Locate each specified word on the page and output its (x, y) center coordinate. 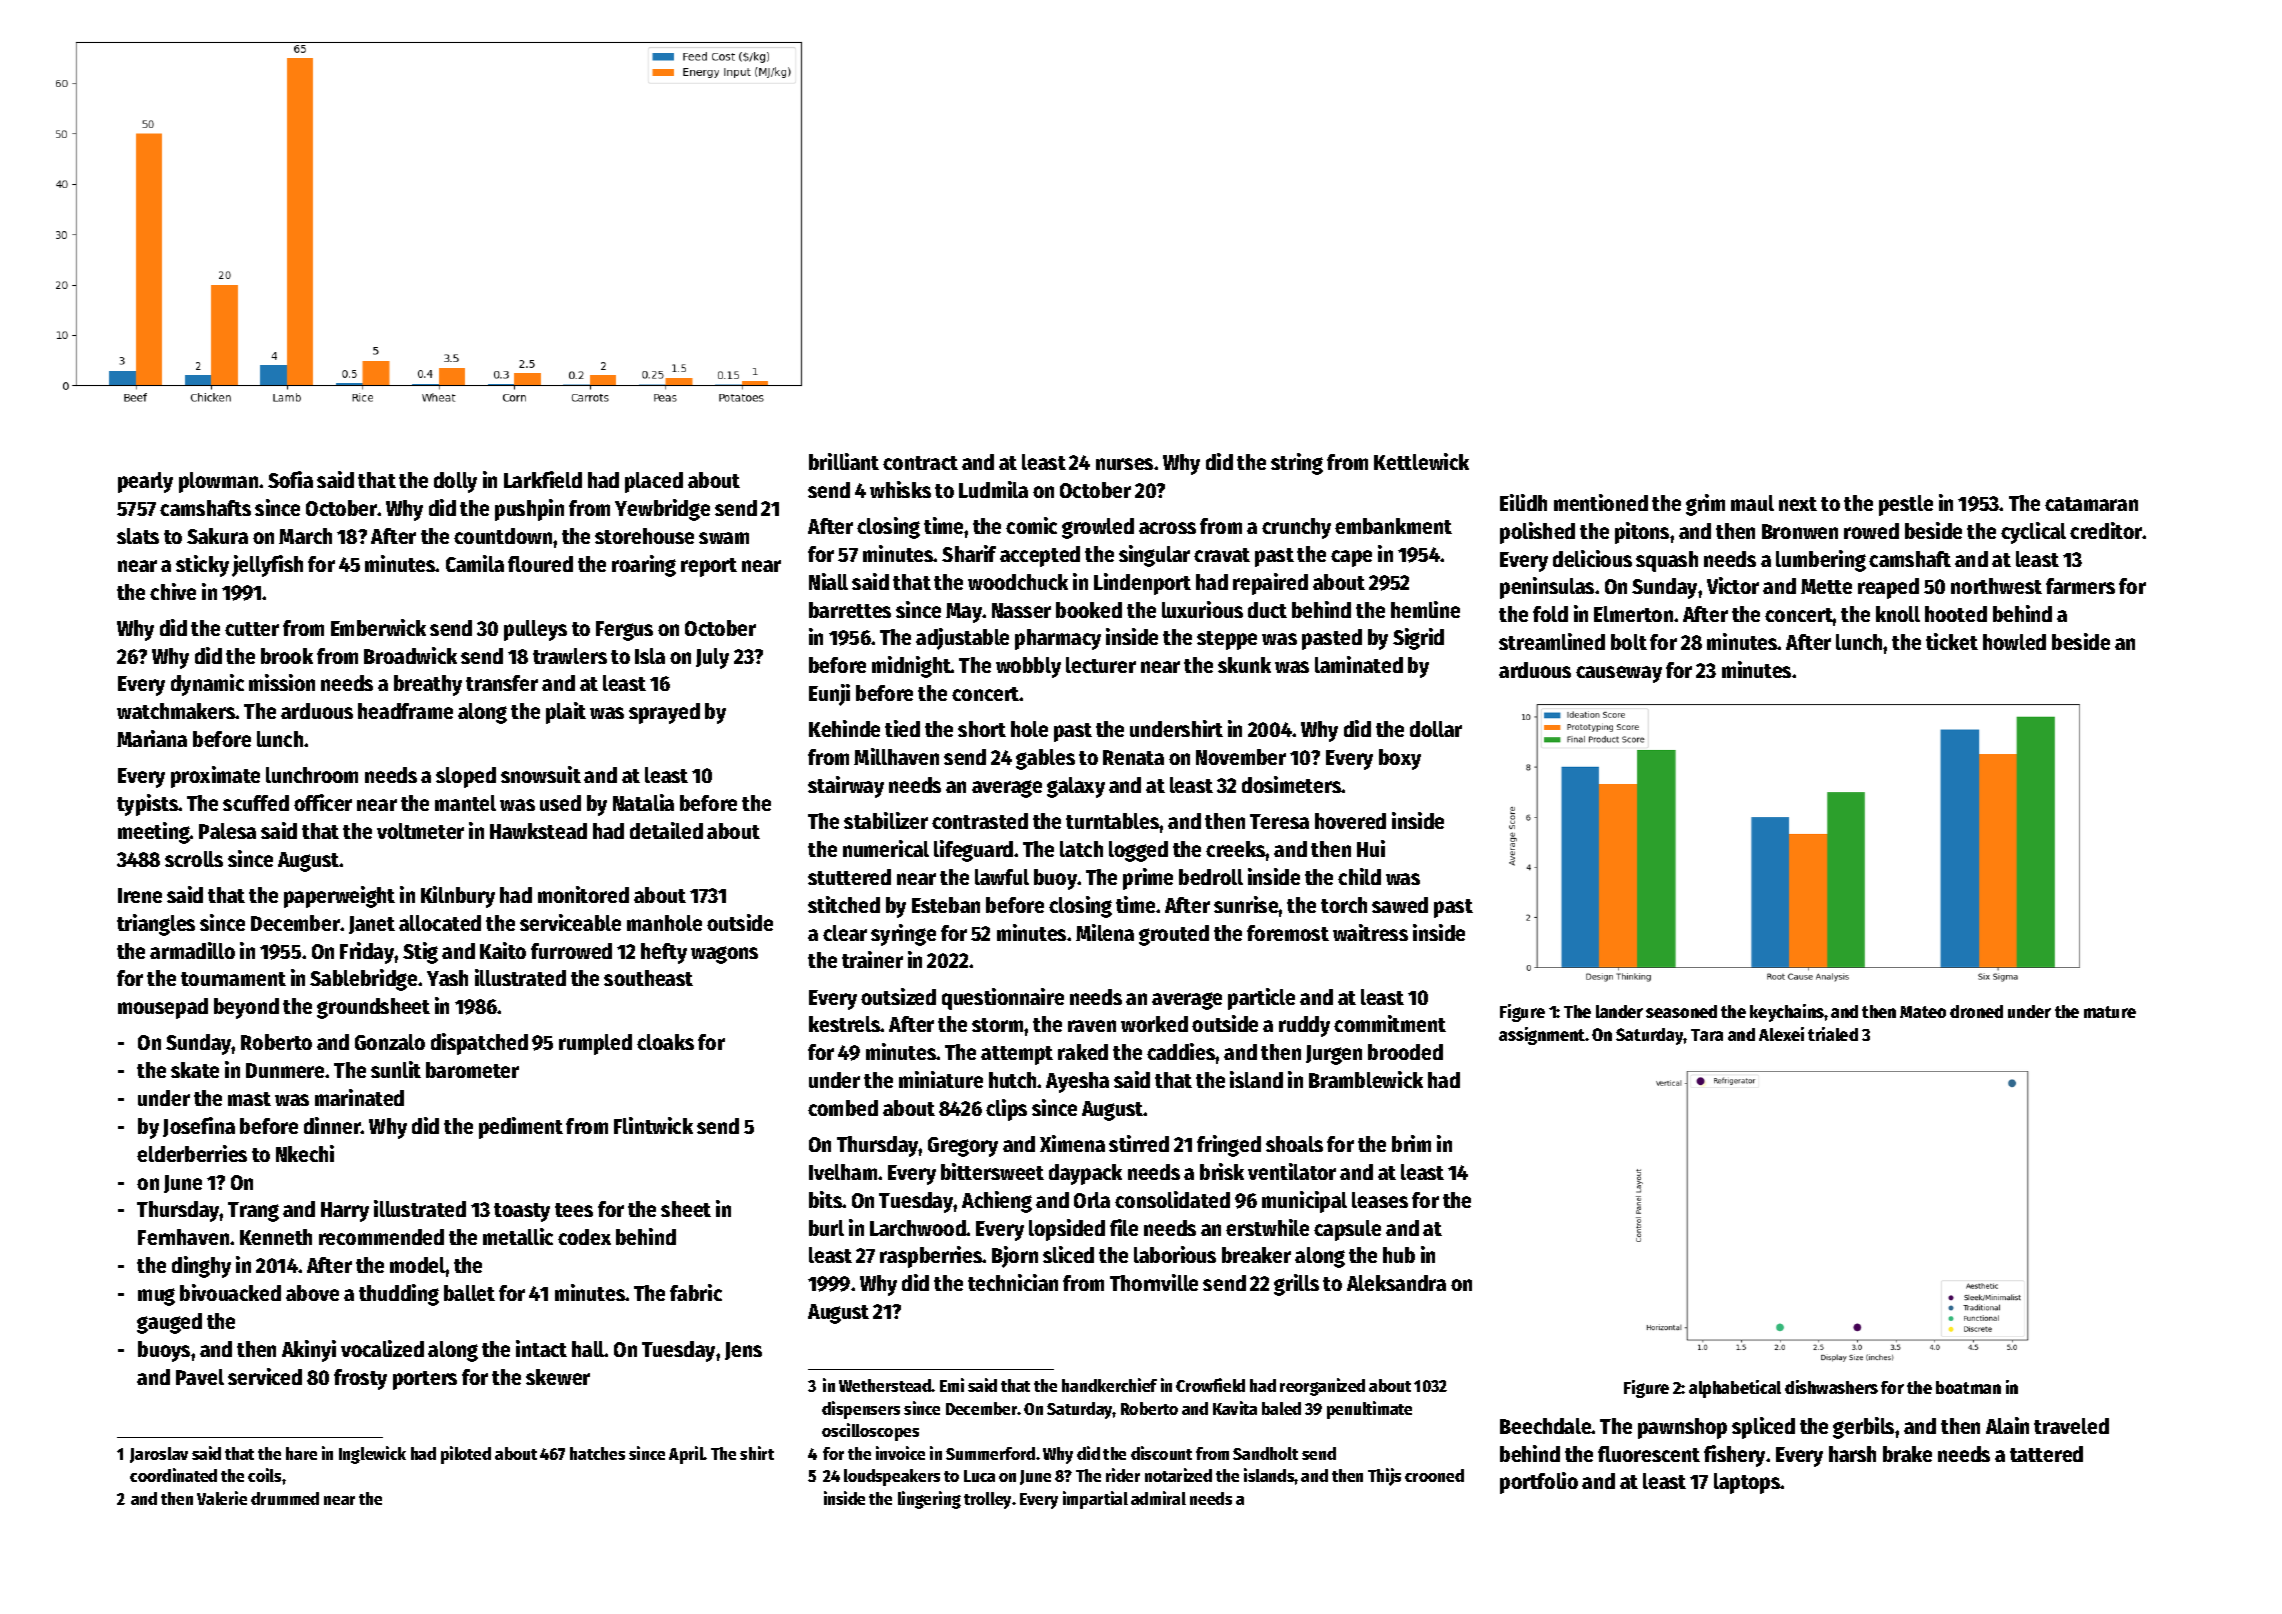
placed (654, 482)
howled (2014, 642)
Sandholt (1265, 1453)
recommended (381, 1237)
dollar (1436, 729)
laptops (1747, 1483)
